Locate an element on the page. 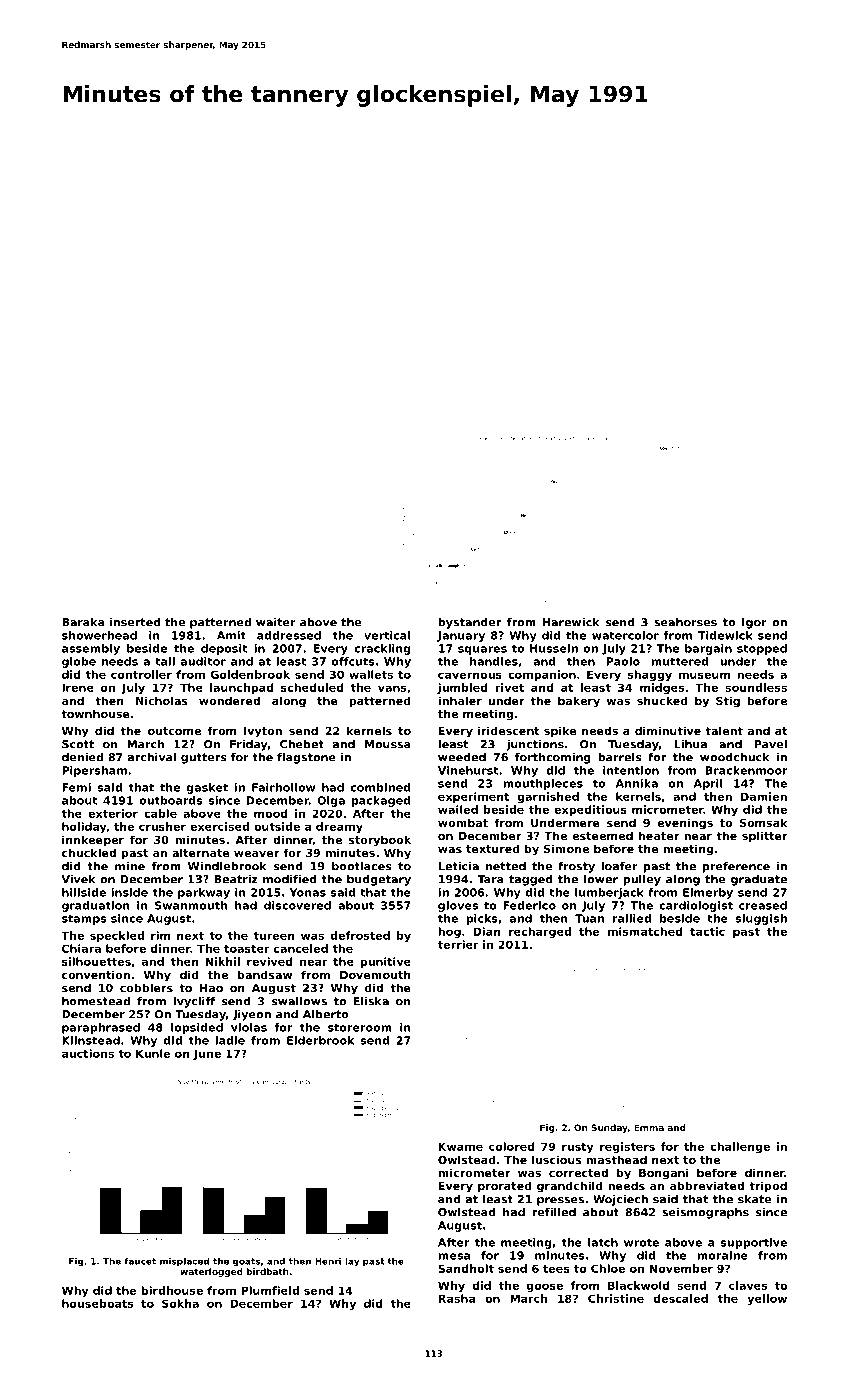  faucet is located at coordinates (140, 1261).
